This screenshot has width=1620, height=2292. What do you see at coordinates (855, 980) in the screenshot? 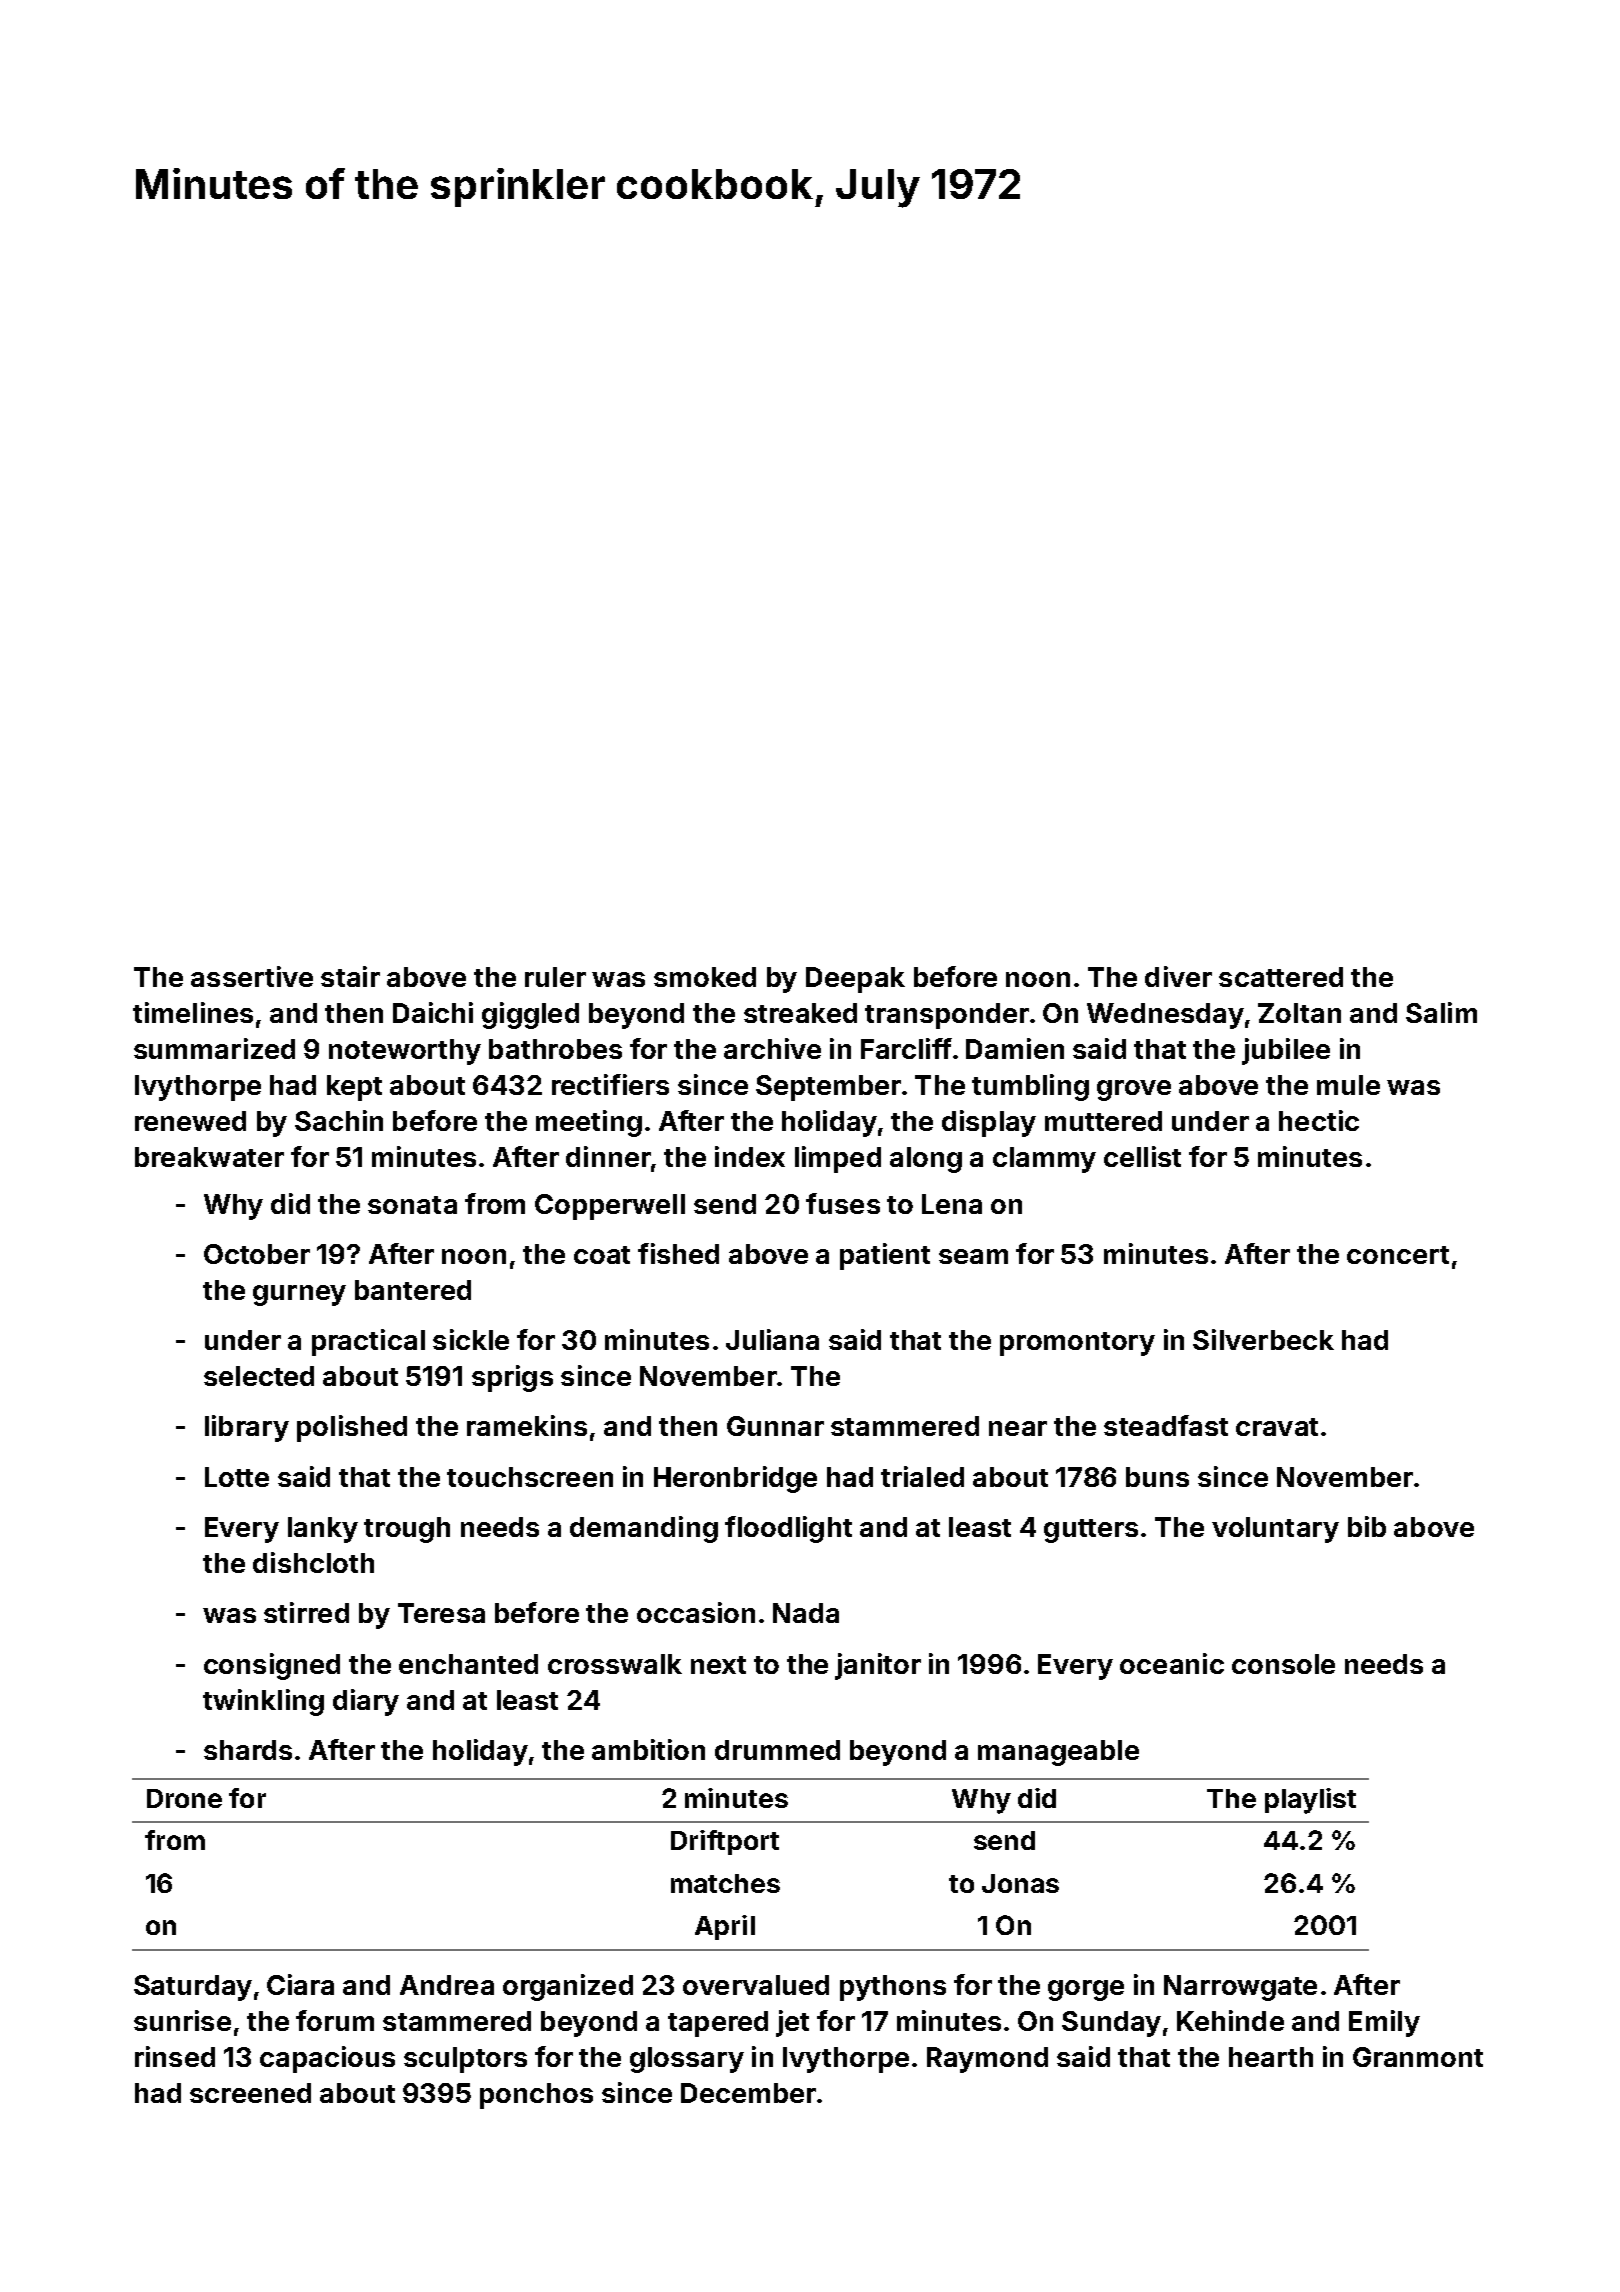
I see `Deepak` at bounding box center [855, 980].
